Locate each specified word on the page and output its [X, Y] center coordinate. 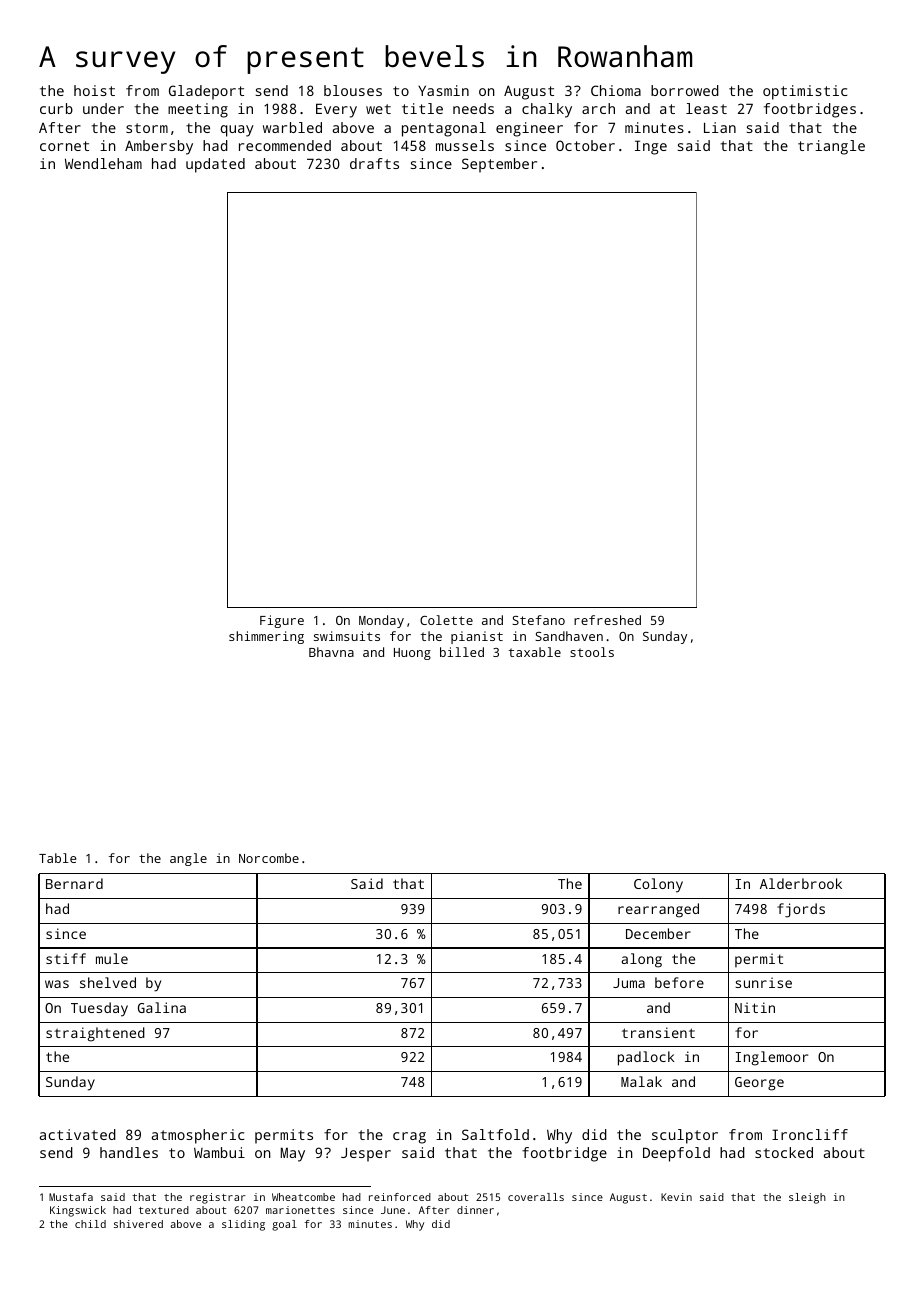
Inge [651, 147]
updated [215, 165]
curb [56, 108]
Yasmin [443, 90]
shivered [138, 1224]
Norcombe [269, 858]
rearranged [658, 910]
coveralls [536, 1197]
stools [592, 652]
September [499, 165]
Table [58, 858]
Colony [658, 885]
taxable [535, 652]
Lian [720, 127]
